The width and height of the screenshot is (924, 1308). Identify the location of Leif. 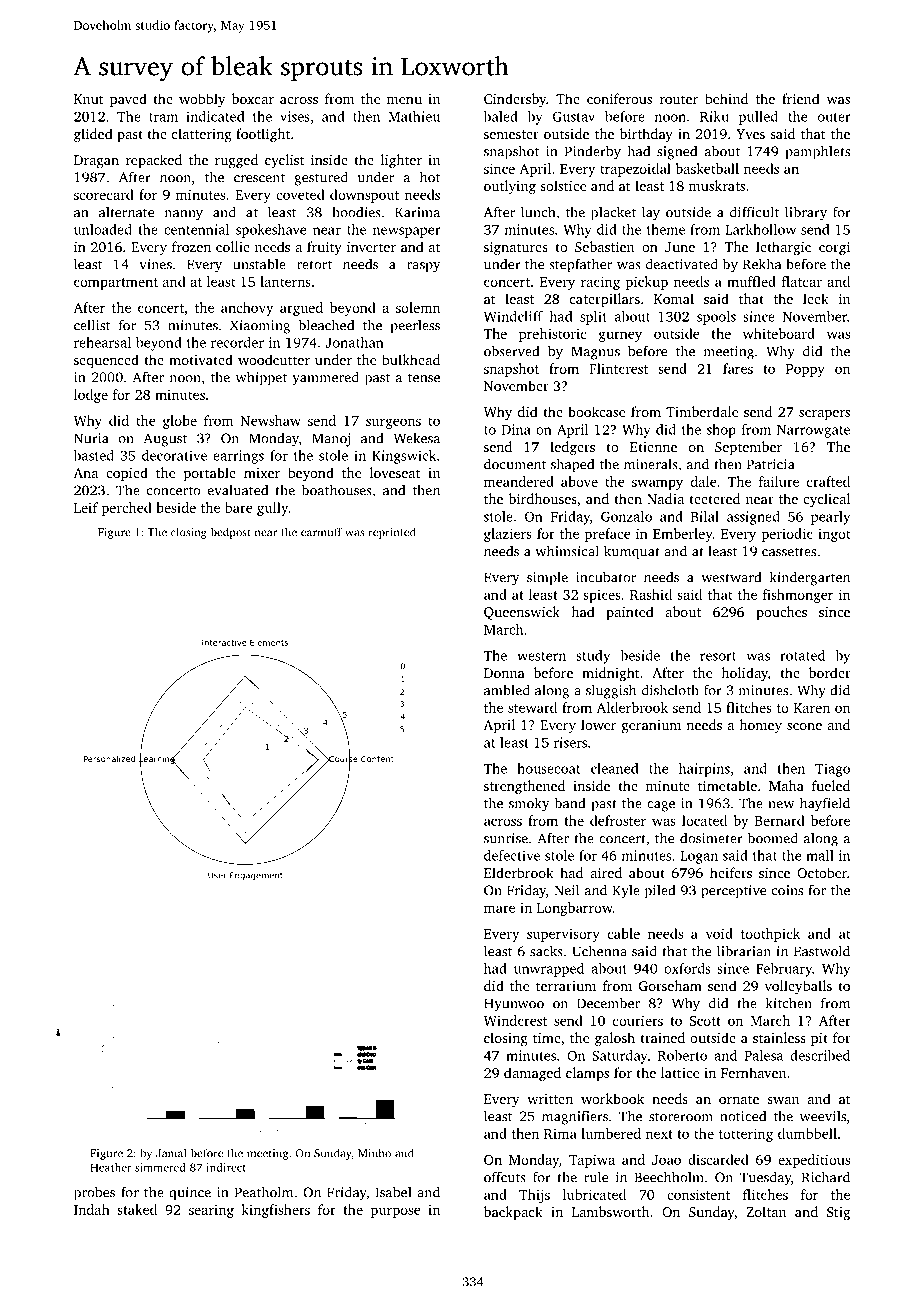
(86, 507).
